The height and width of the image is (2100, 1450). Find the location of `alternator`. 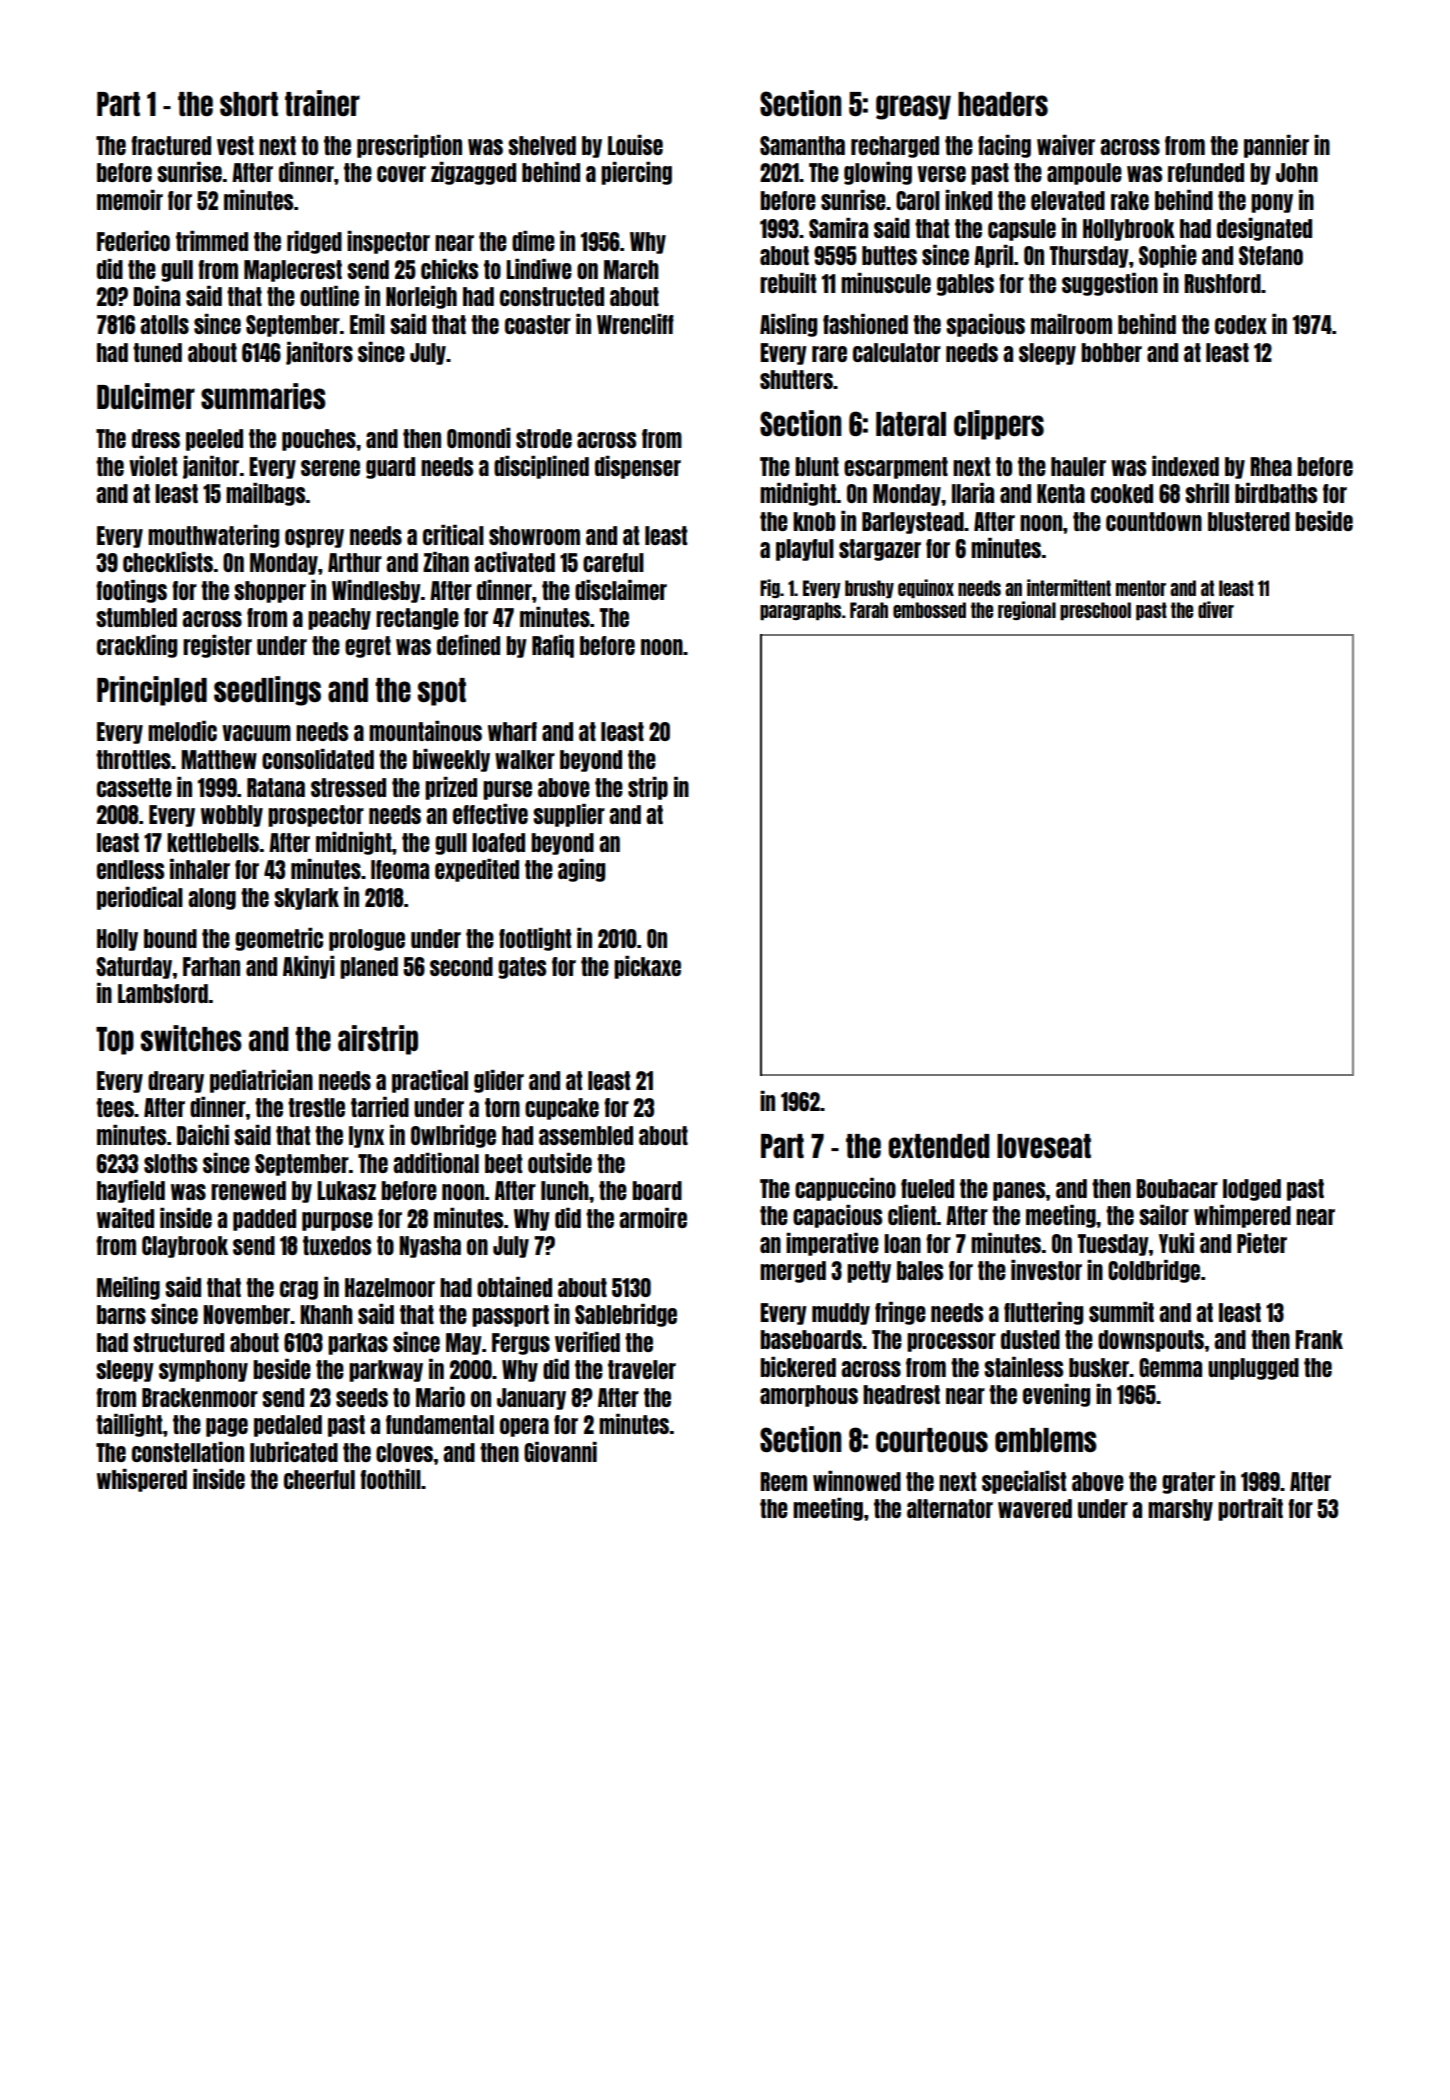

alternator is located at coordinates (950, 1508).
